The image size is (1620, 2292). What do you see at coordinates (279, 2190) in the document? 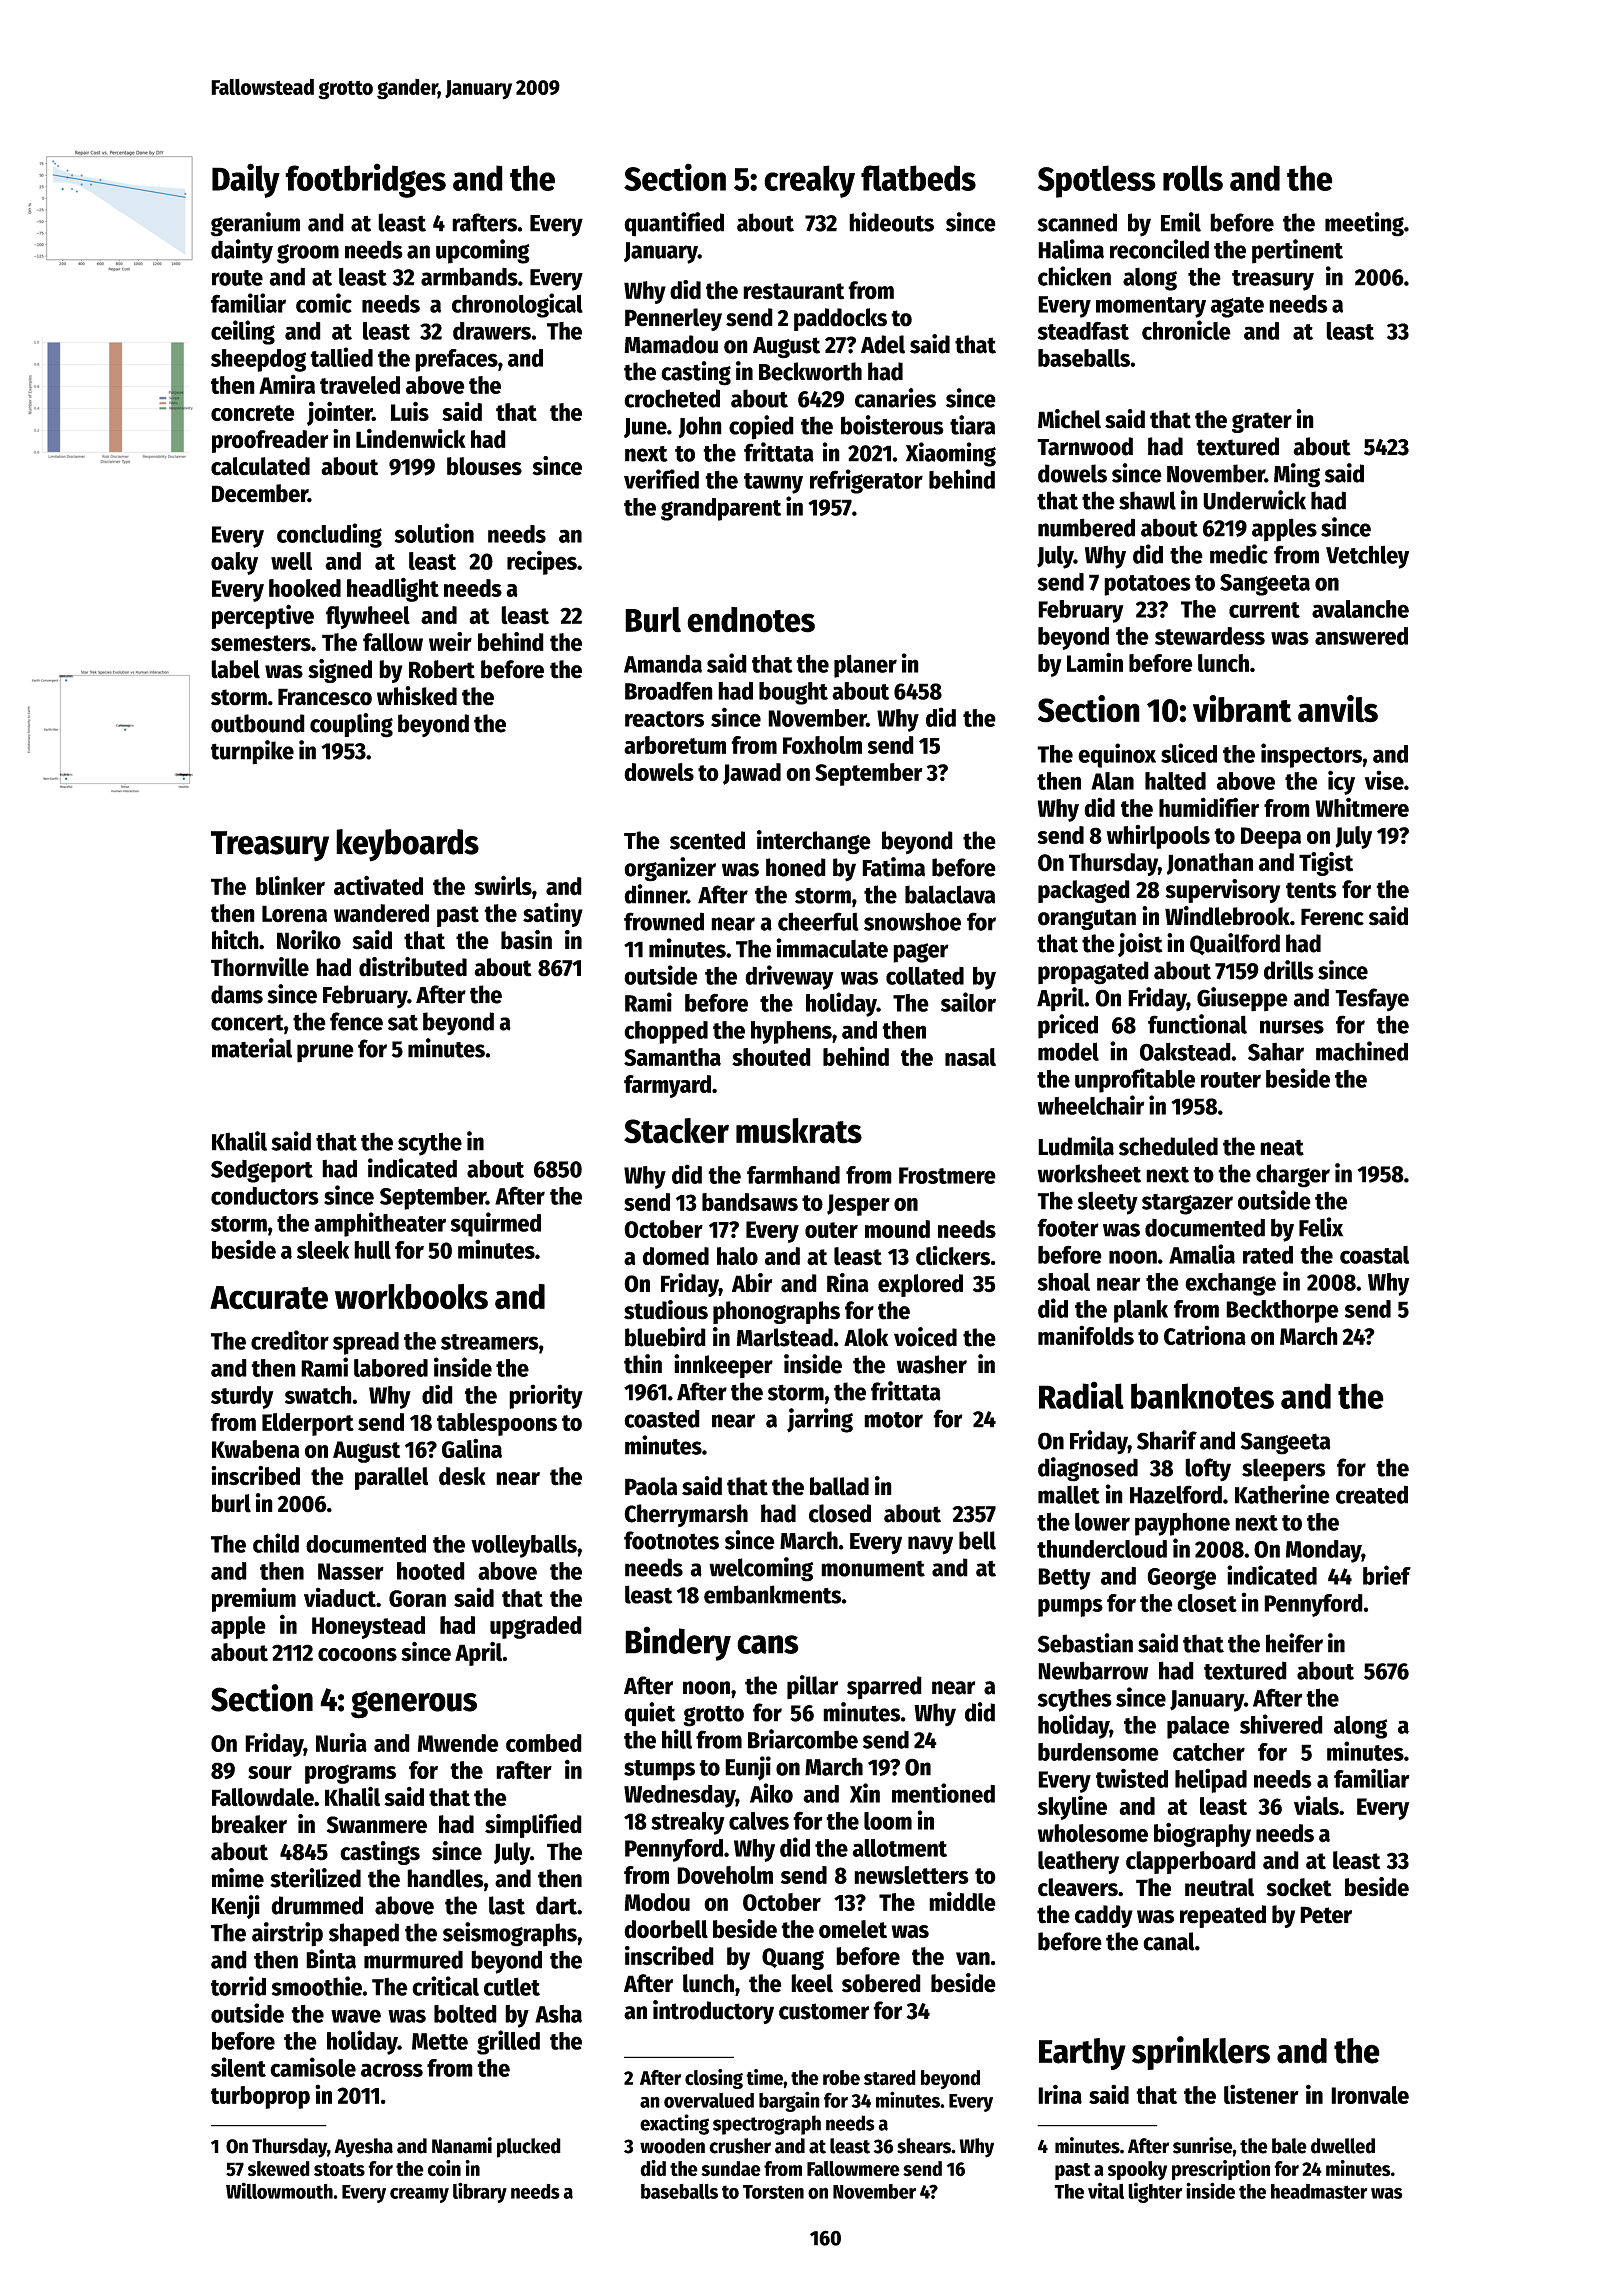
I see `Willowmouth` at bounding box center [279, 2190].
